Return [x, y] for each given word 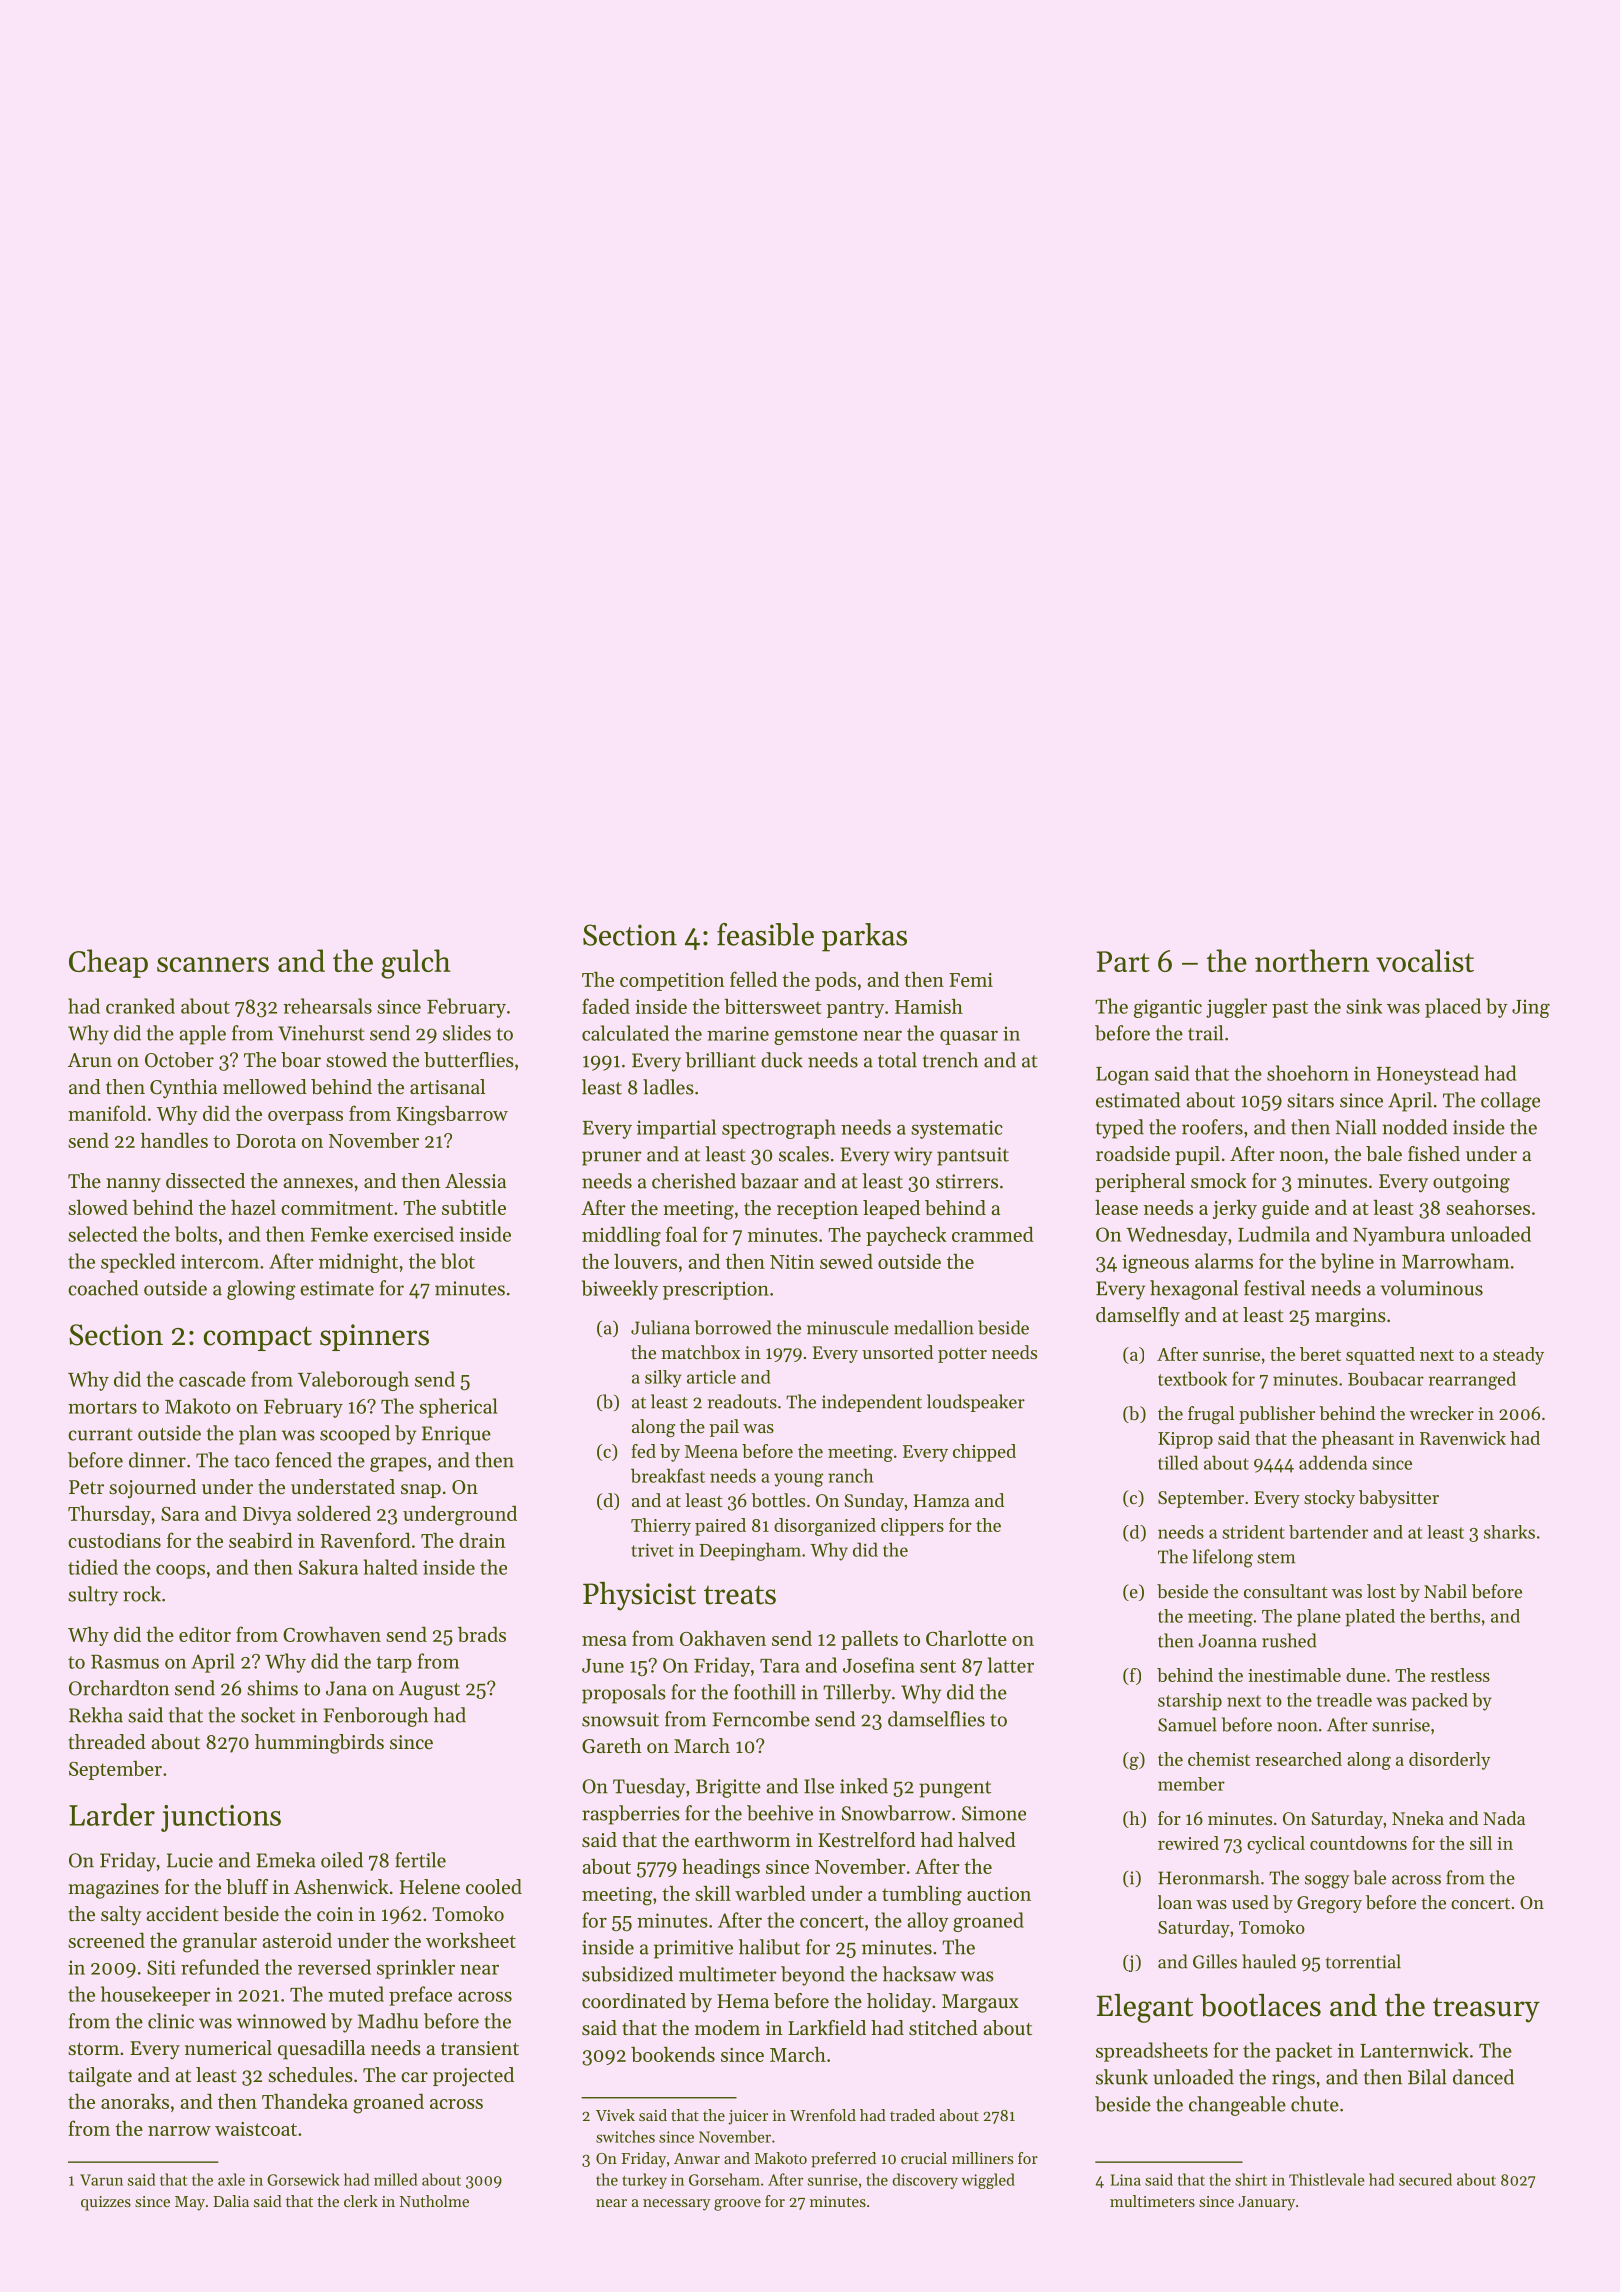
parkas [864, 937]
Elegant [1144, 2008]
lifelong [1223, 1558]
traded [912, 2115]
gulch [416, 964]
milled [395, 2179]
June [603, 1666]
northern [1312, 960]
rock [142, 1594]
